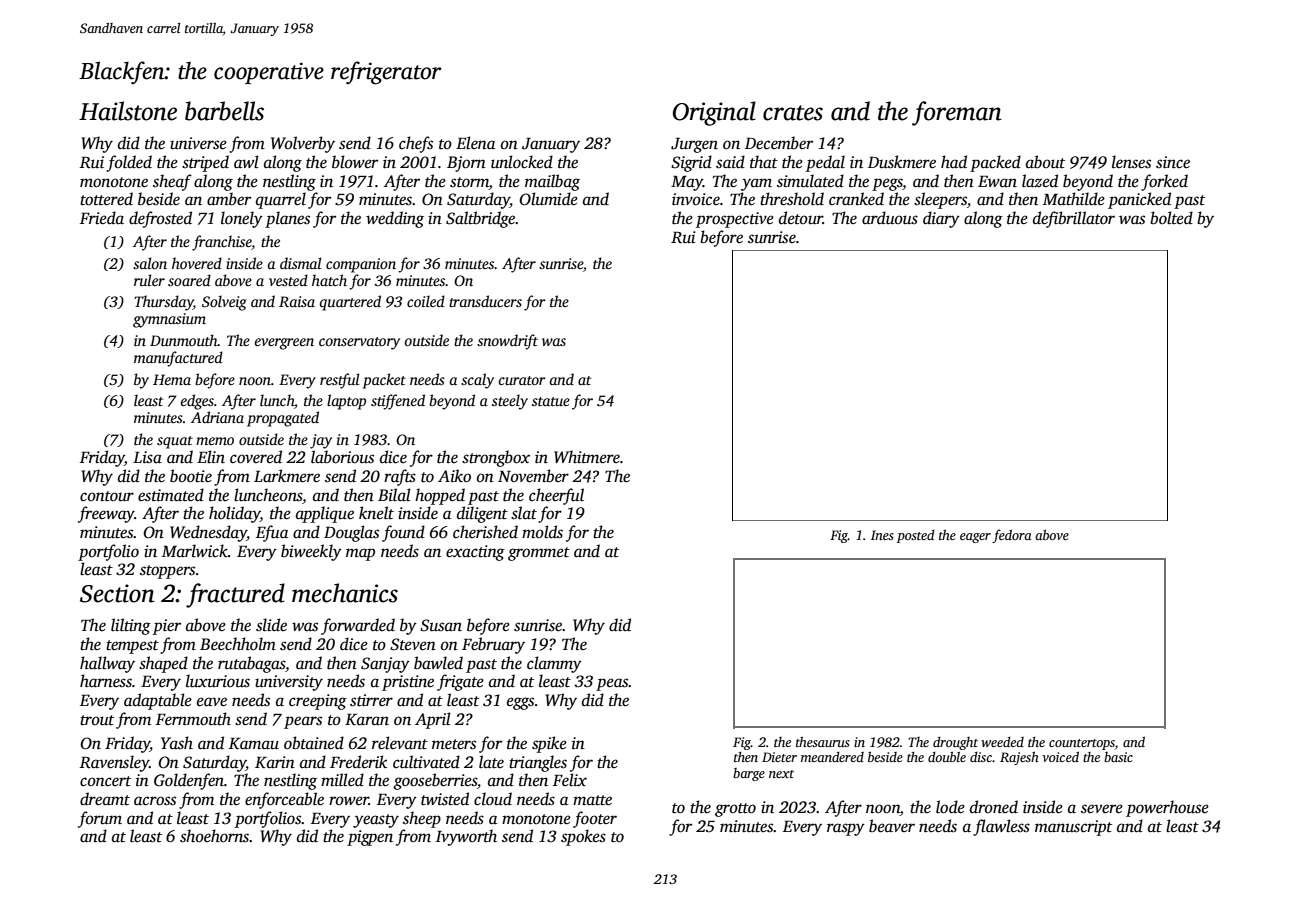 The height and width of the page is (924, 1308). What do you see at coordinates (400, 477) in the page?
I see `rafts` at bounding box center [400, 477].
